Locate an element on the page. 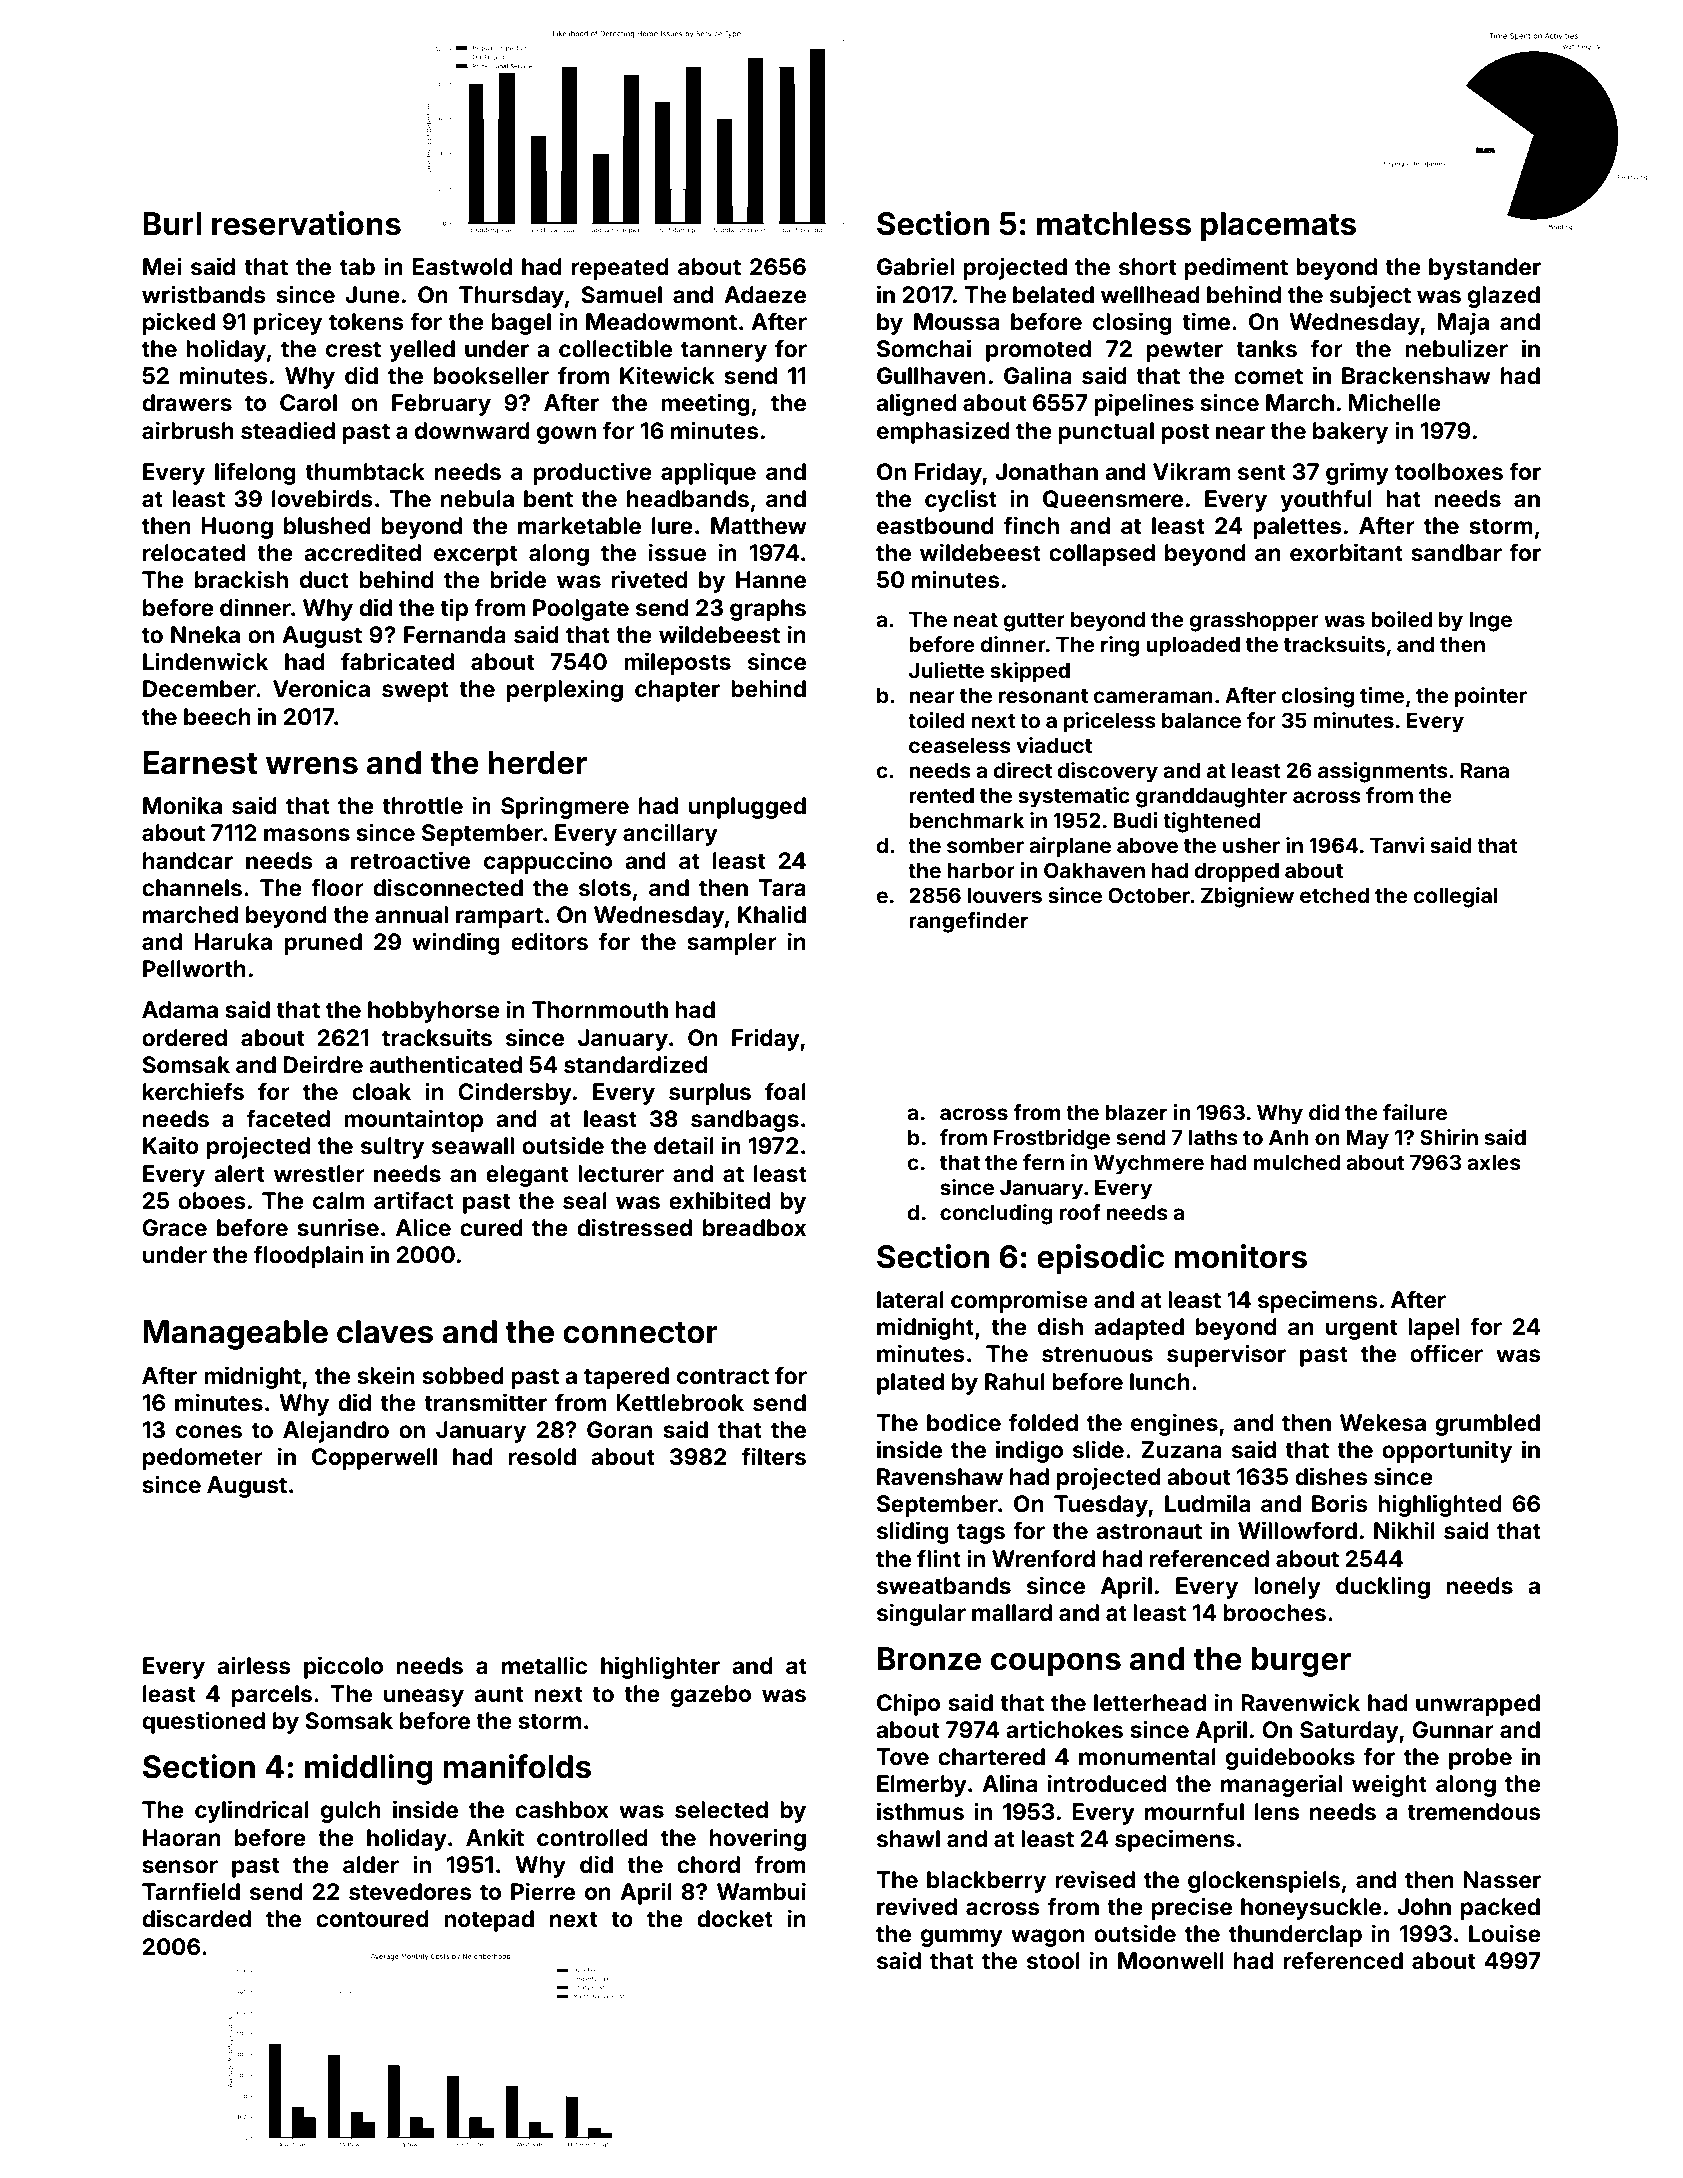 The width and height of the document is (1683, 2178). Kaito is located at coordinates (171, 1145).
